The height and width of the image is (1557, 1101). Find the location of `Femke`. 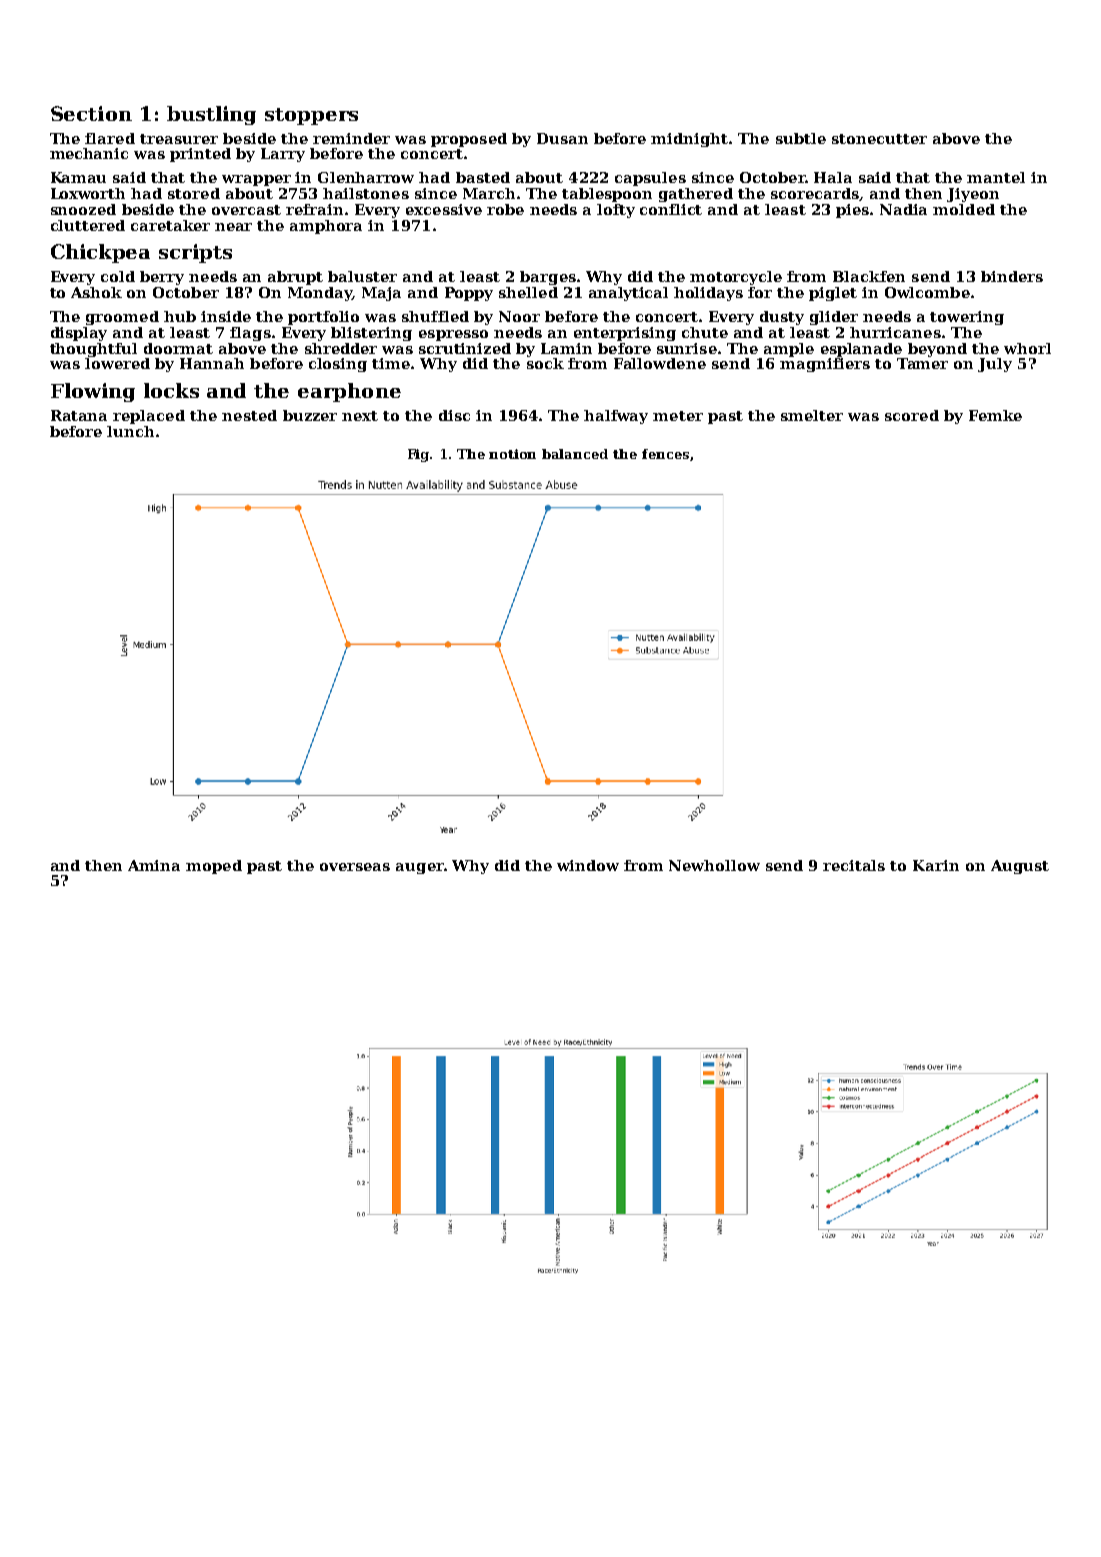

Femke is located at coordinates (995, 415).
